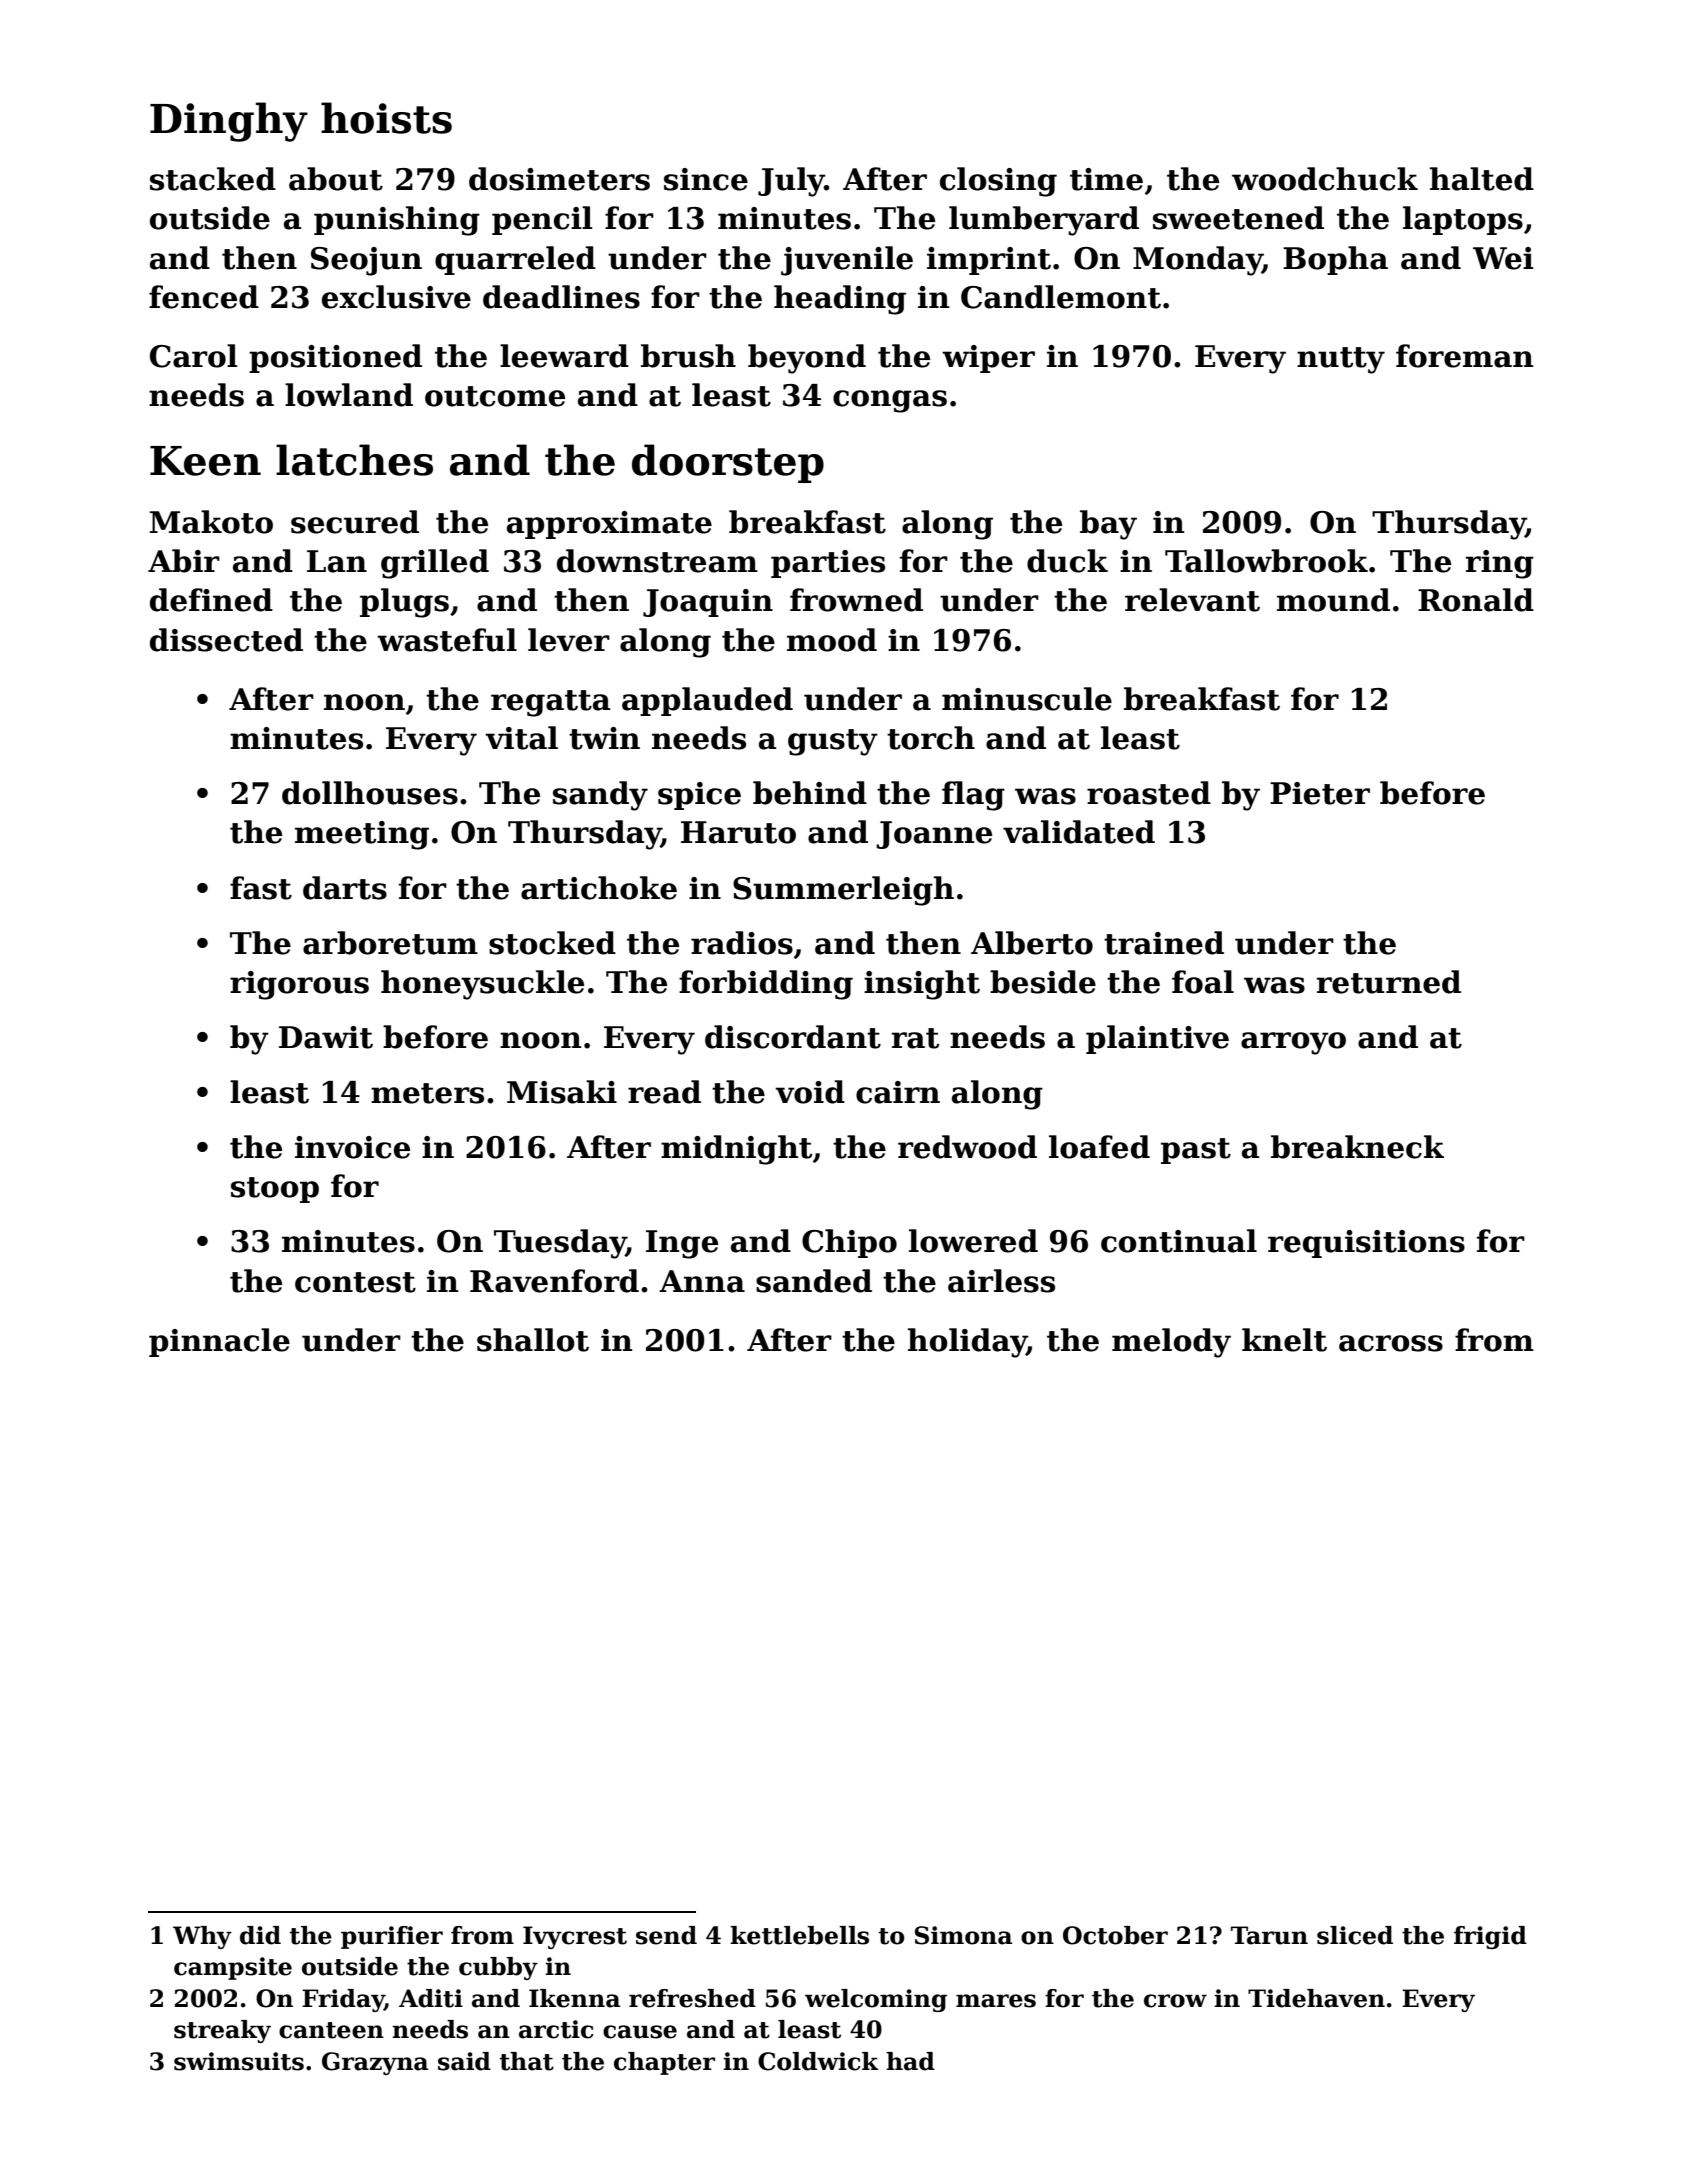  Describe the element at coordinates (527, 2061) in the screenshot. I see `that` at that location.
